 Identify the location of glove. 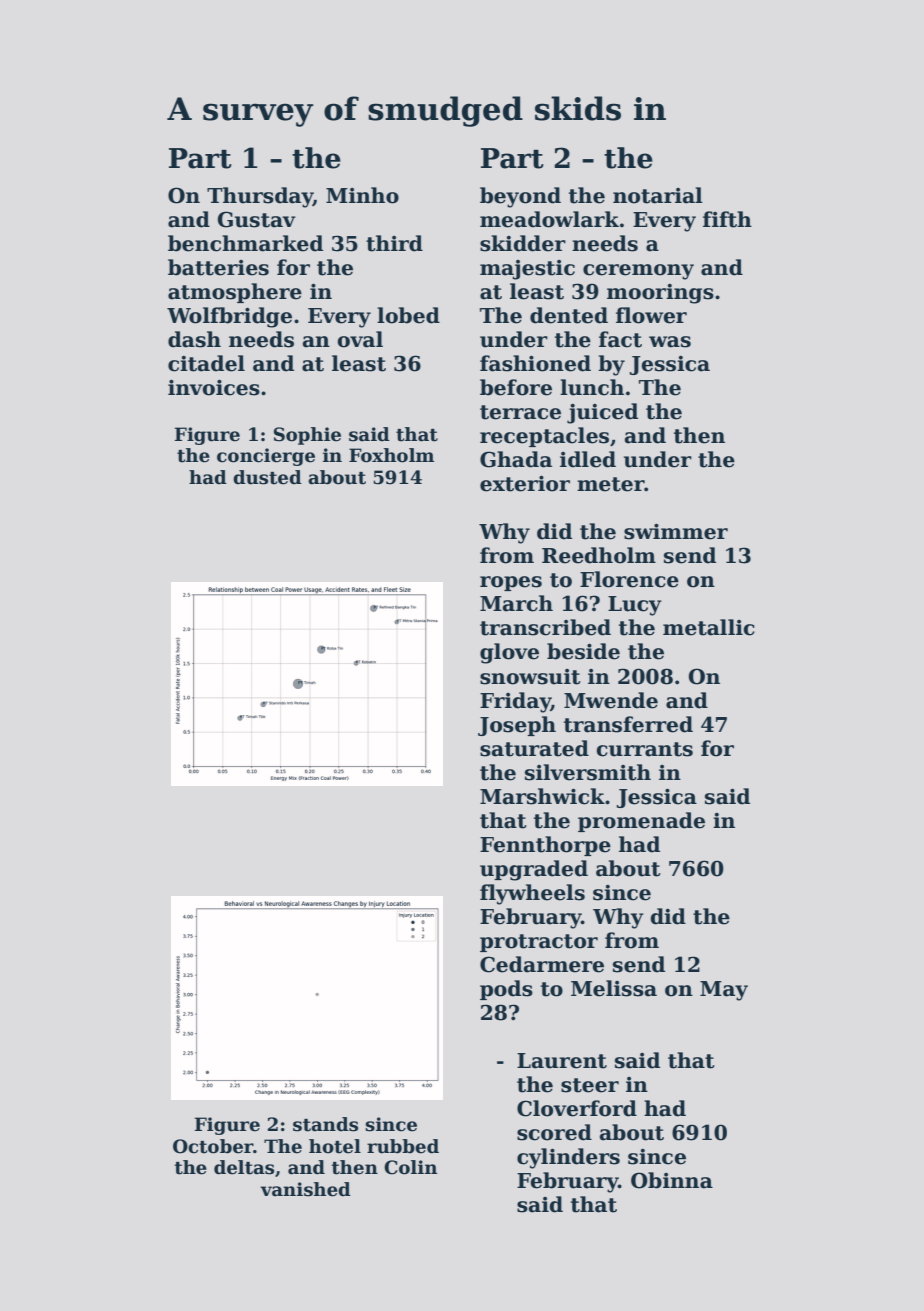
(509, 653).
